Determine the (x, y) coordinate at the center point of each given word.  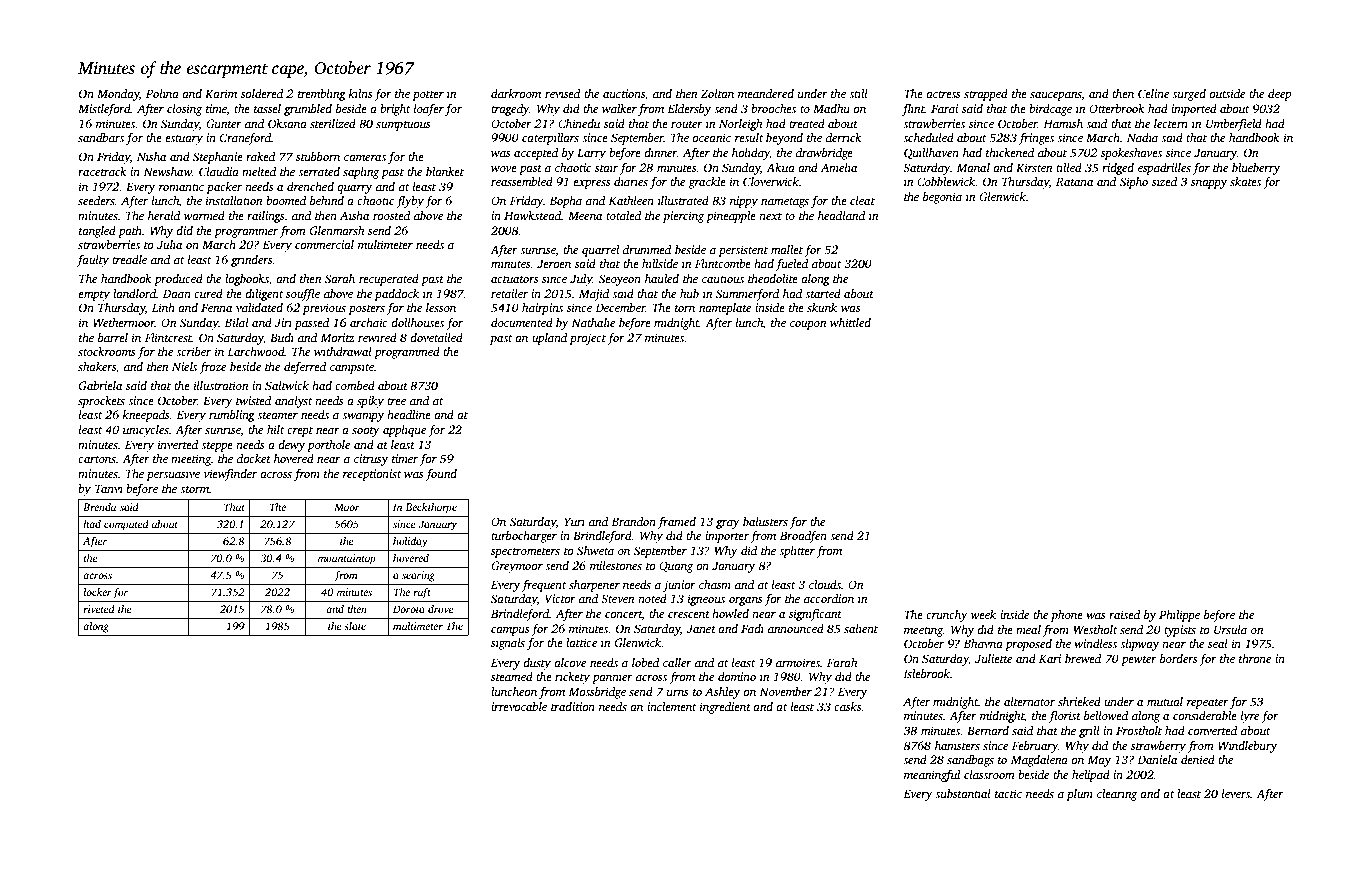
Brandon (633, 521)
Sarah (340, 278)
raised (1124, 614)
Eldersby (689, 110)
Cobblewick (946, 181)
